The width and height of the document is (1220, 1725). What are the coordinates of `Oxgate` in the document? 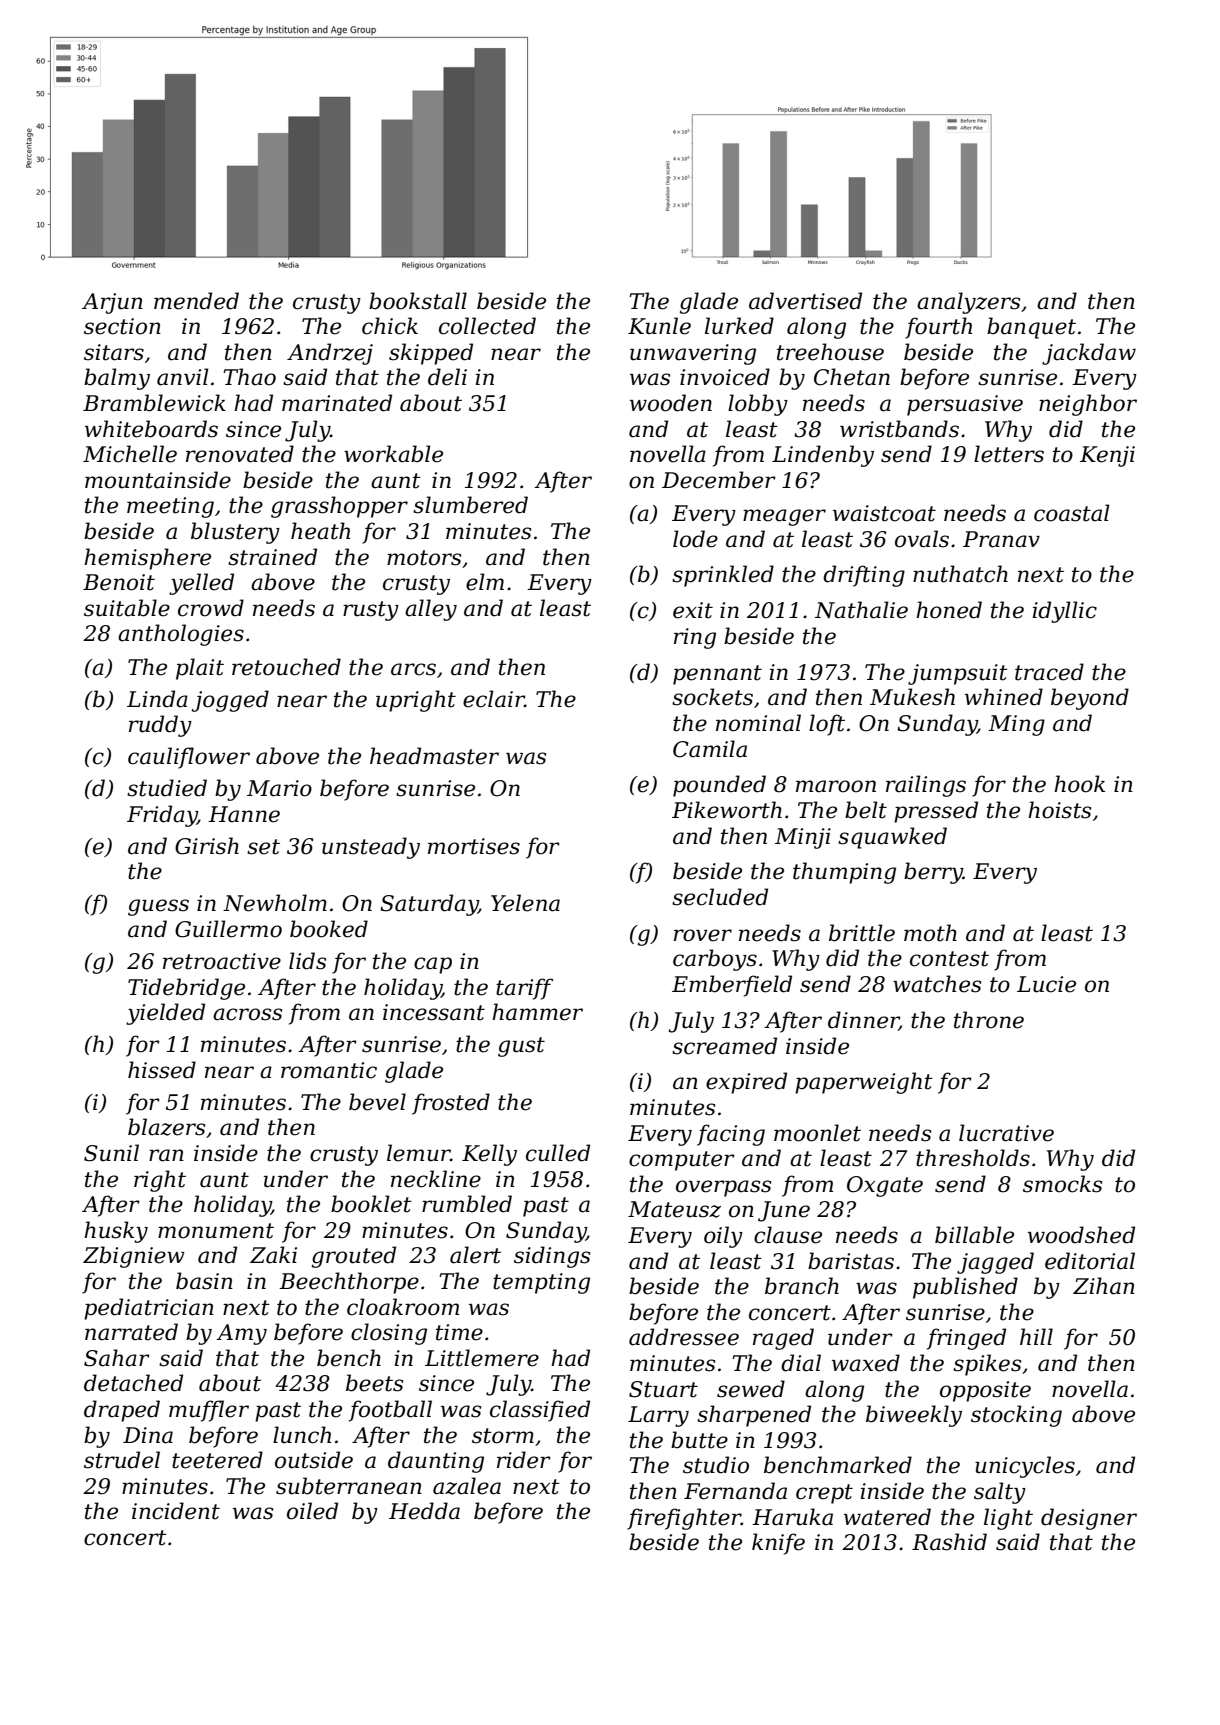 It's located at (885, 1186).
